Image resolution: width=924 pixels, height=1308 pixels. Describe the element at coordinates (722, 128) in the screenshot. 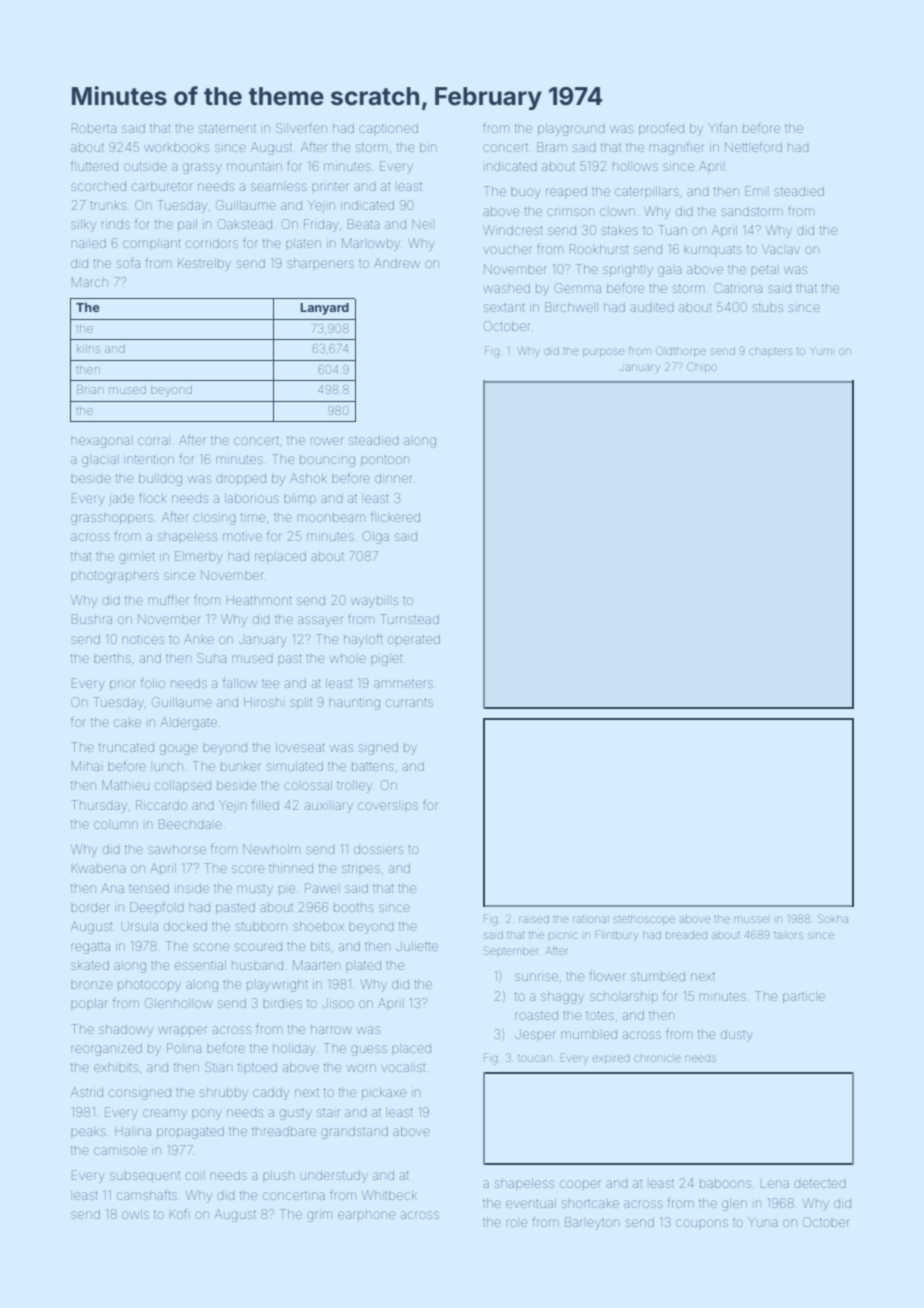

I see `Yifan` at that location.
